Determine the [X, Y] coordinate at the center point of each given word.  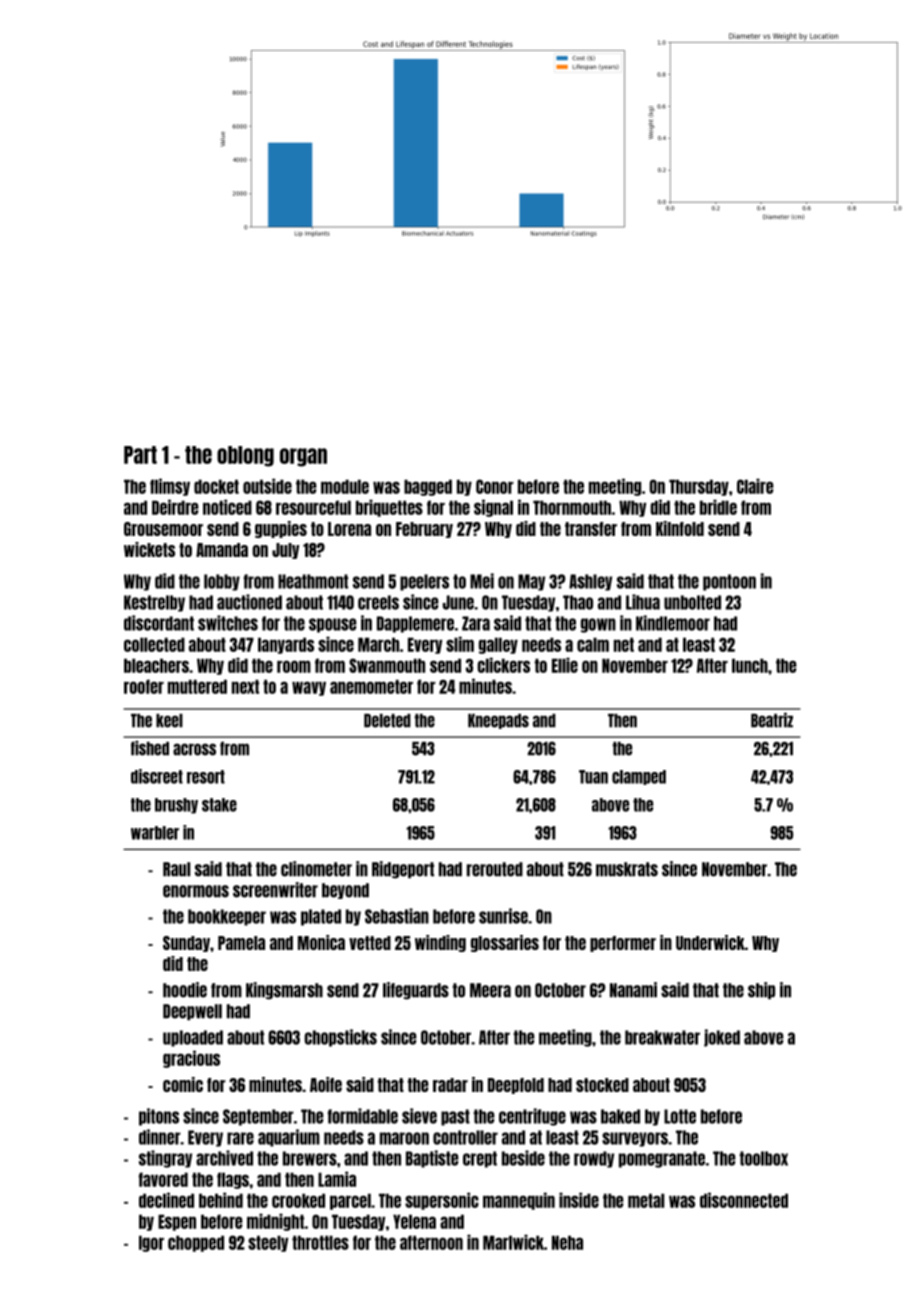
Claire [755, 486]
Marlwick [513, 1242]
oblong [245, 456]
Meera [490, 990]
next [245, 686]
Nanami [633, 990]
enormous [196, 891]
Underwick [710, 942]
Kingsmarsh [284, 991]
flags [233, 1180]
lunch [750, 665]
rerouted [495, 869]
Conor [495, 486]
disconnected [744, 1200]
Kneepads [498, 721]
